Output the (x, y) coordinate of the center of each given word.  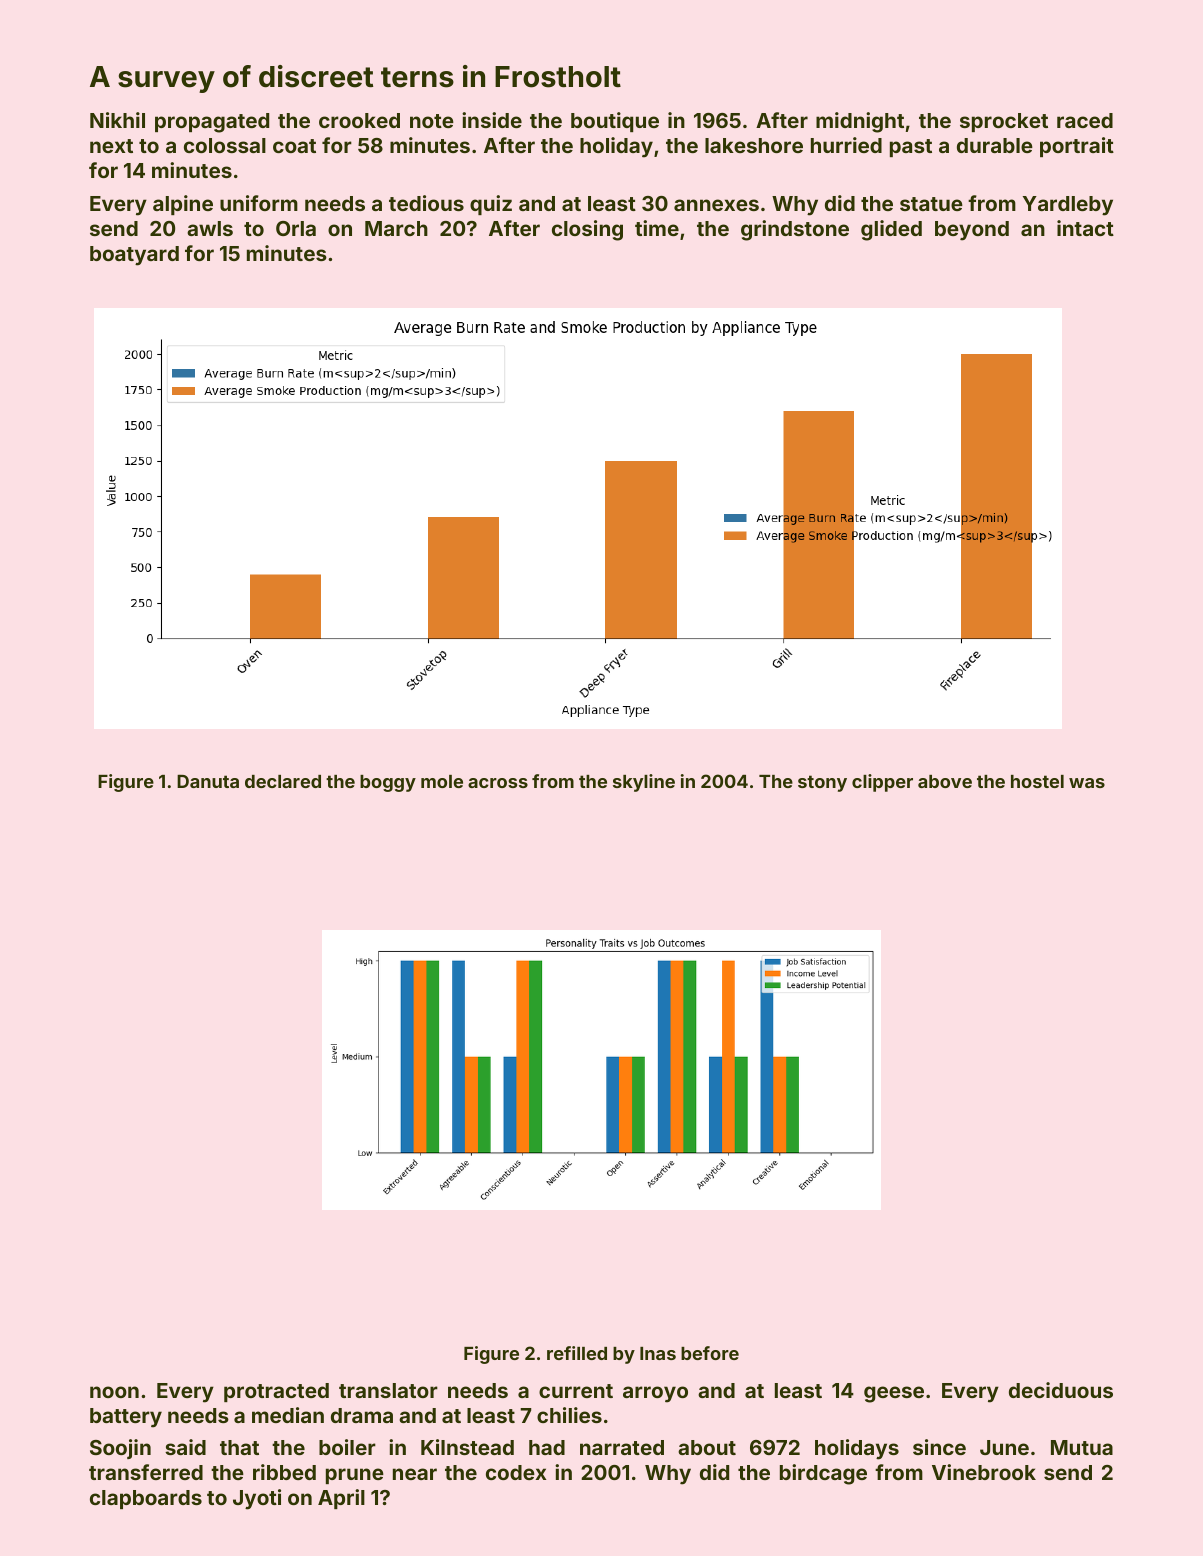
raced (1085, 120)
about (707, 1447)
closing (587, 230)
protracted (276, 1392)
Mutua (1082, 1447)
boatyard (134, 256)
